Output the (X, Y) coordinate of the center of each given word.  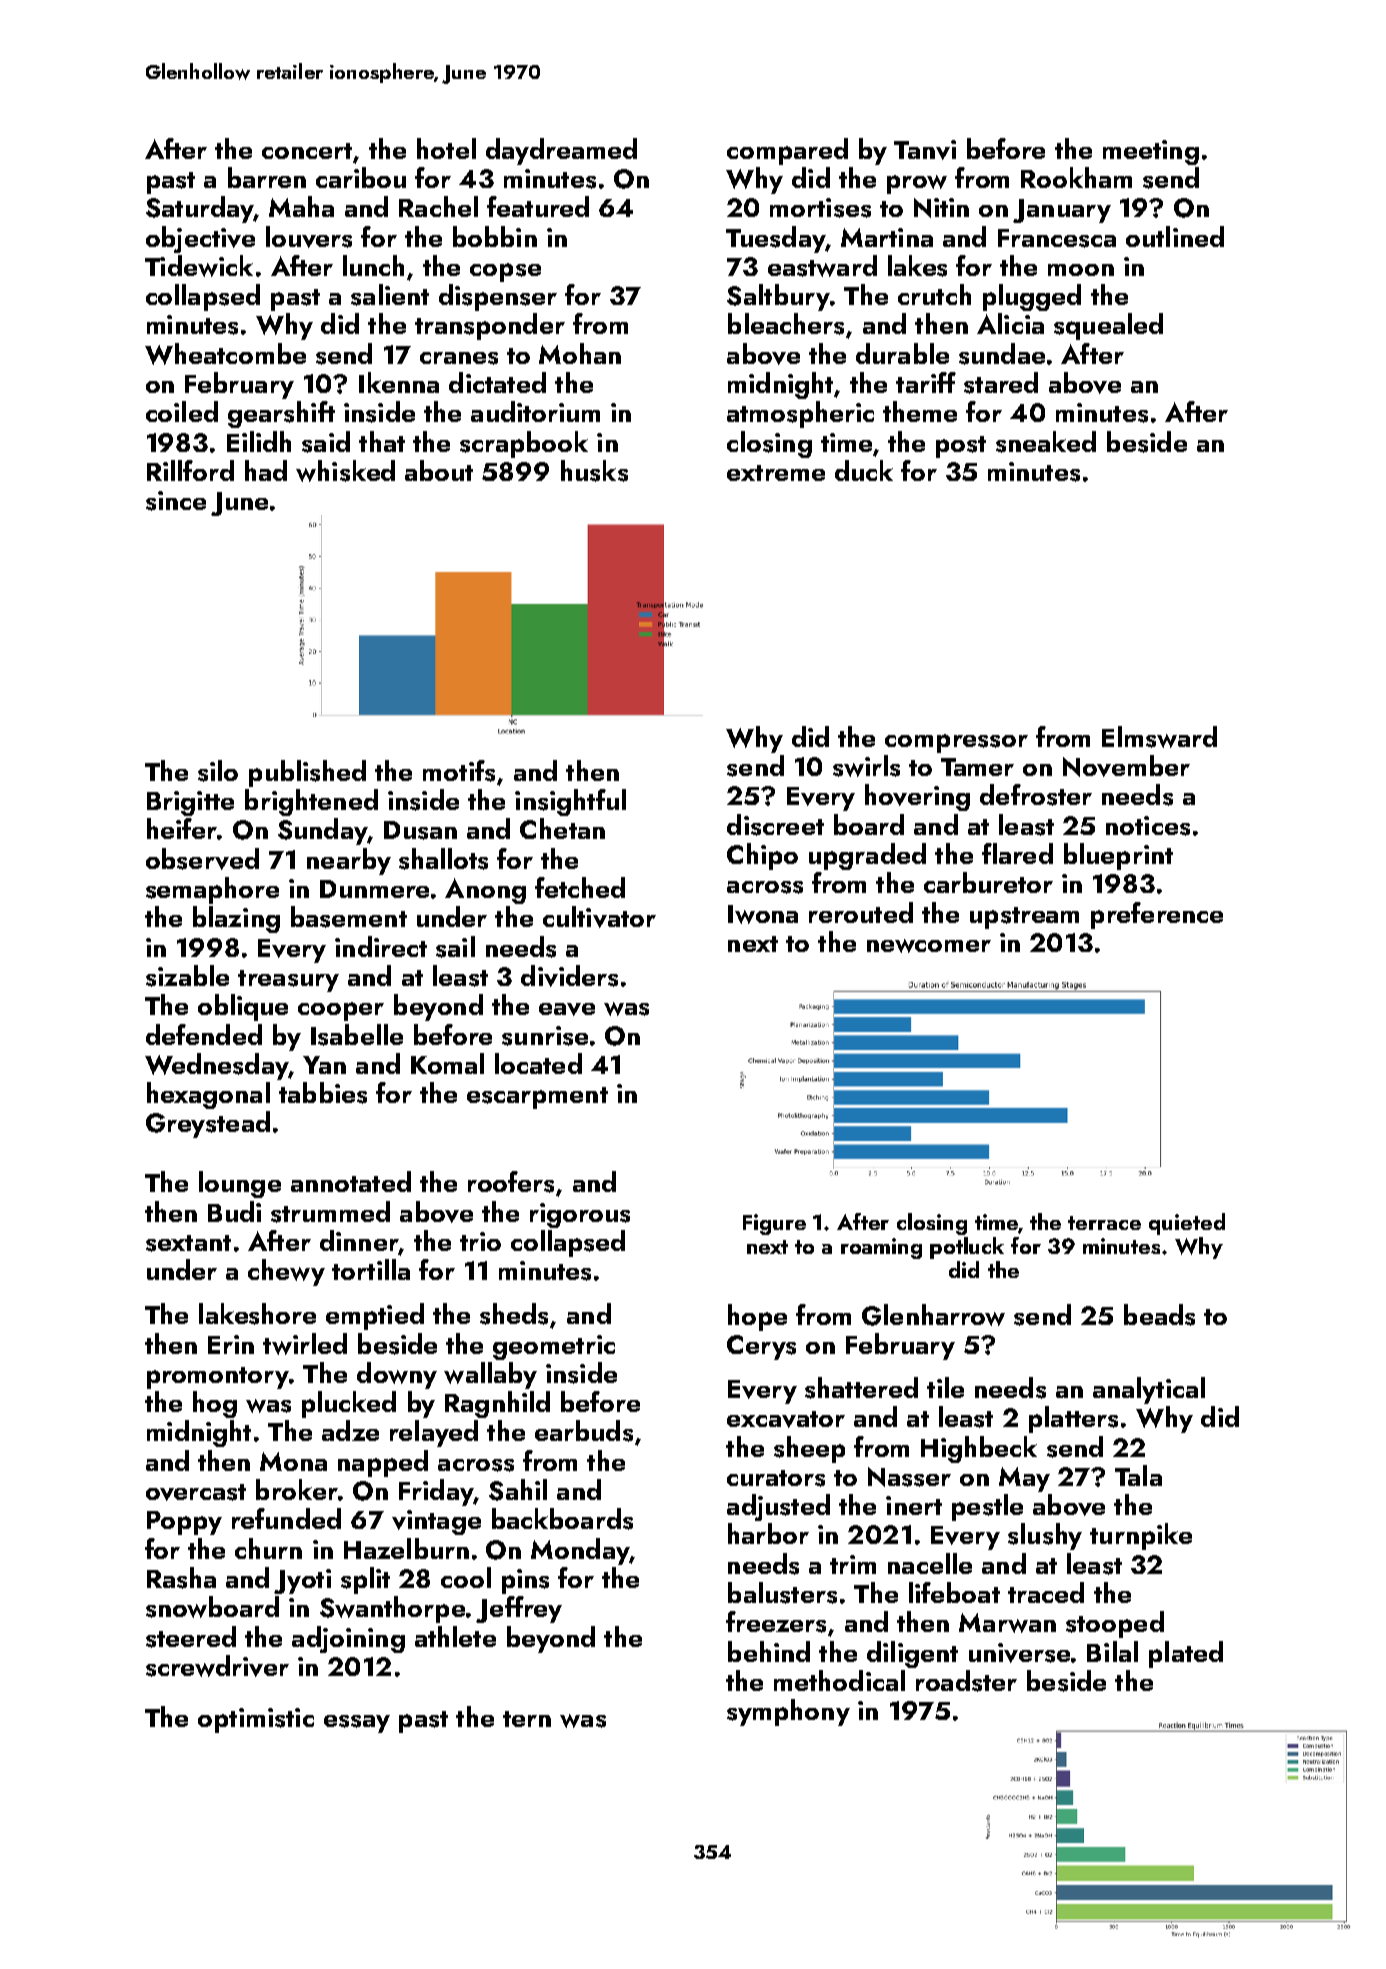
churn (268, 1548)
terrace (1104, 1223)
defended (204, 1034)
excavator (786, 1419)
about (439, 470)
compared (787, 151)
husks (594, 471)
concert (307, 151)
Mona (293, 1461)
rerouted (861, 912)
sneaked (1046, 442)
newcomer (929, 946)
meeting (1151, 152)
